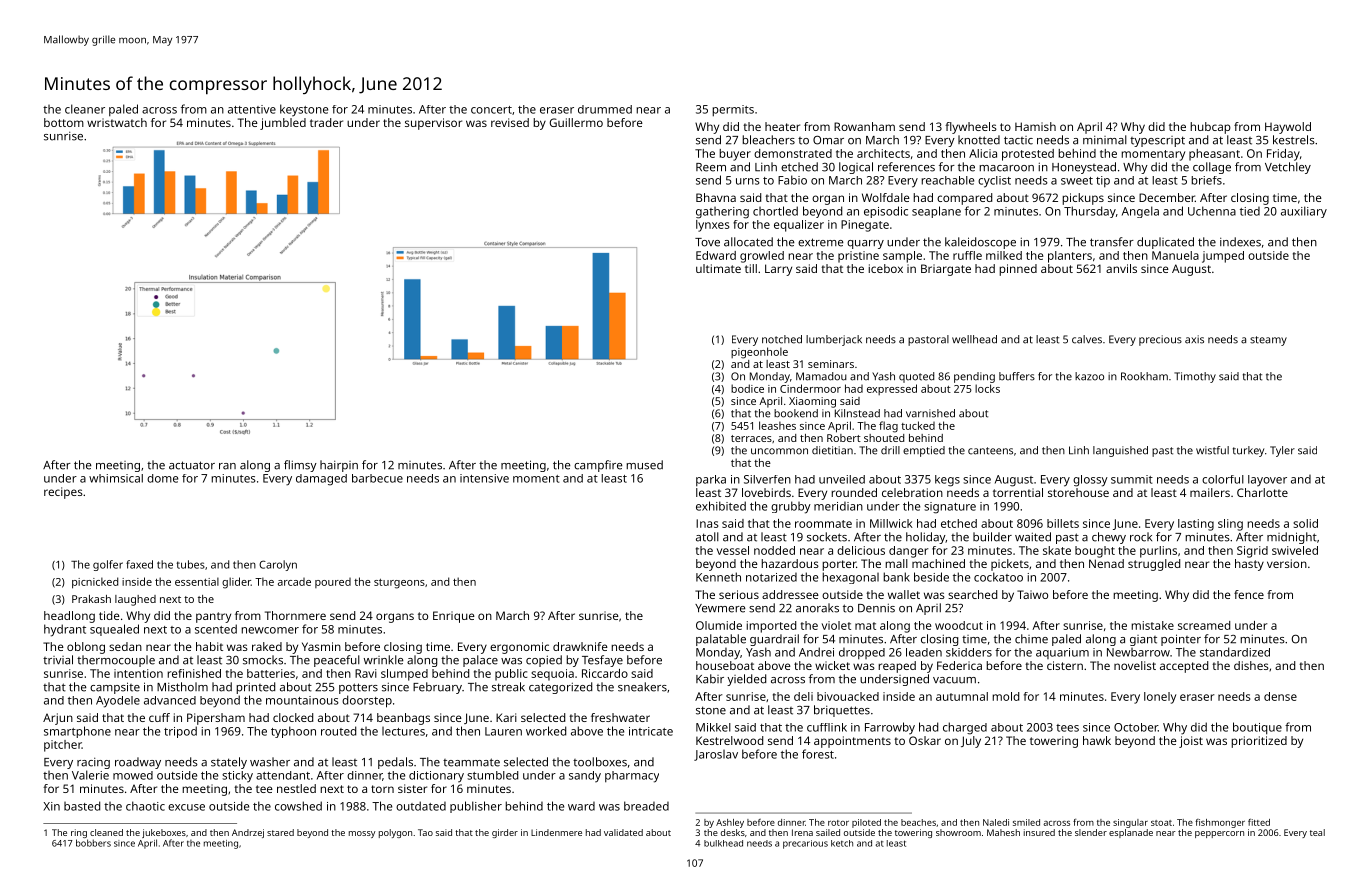 The width and height of the screenshot is (1372, 887). I want to click on Fabio, so click(792, 180).
